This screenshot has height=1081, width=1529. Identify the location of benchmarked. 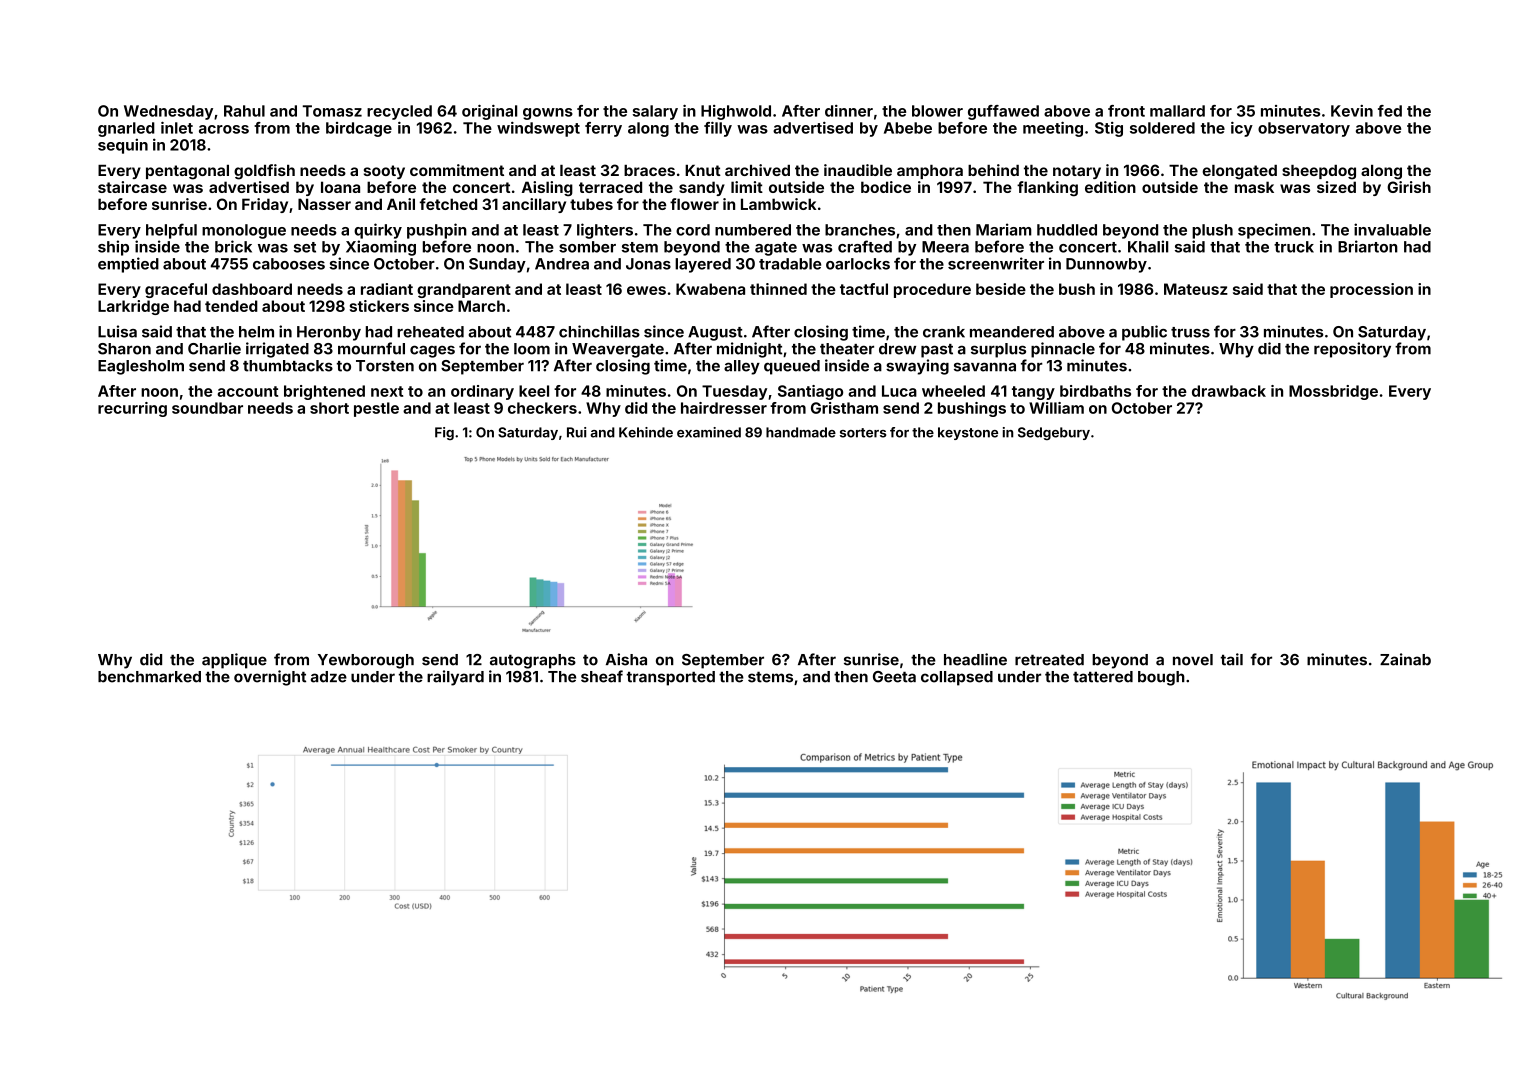
(149, 677).
